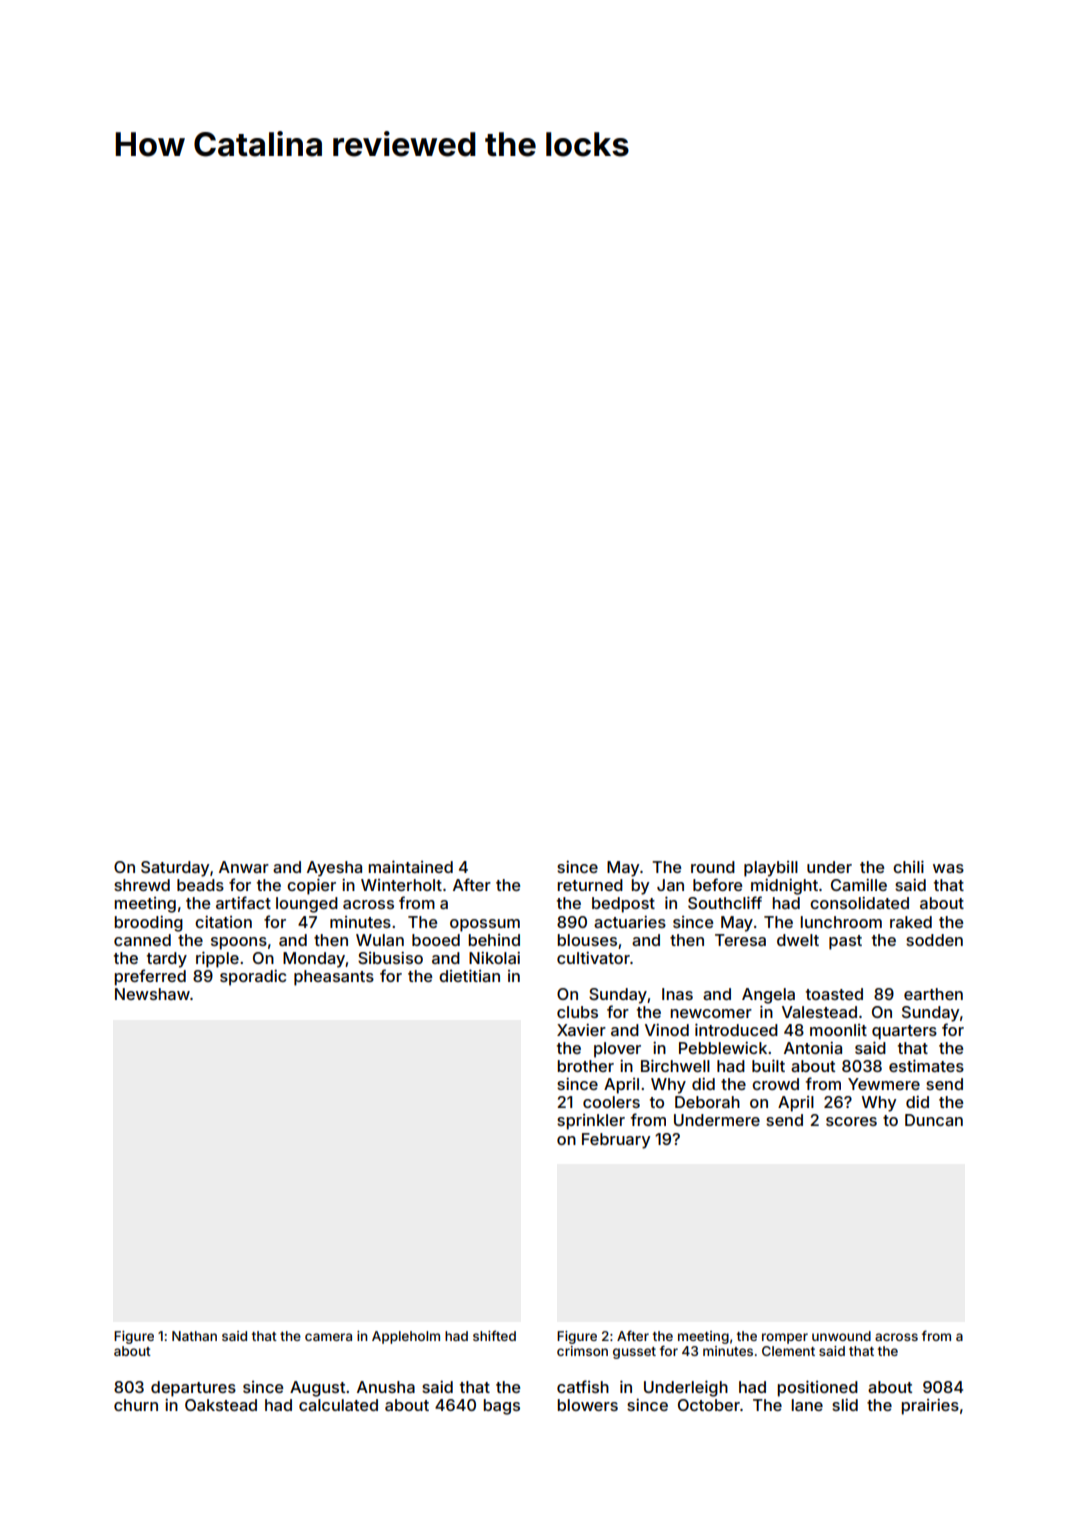  Describe the element at coordinates (317, 1389) in the document. I see `August` at that location.
